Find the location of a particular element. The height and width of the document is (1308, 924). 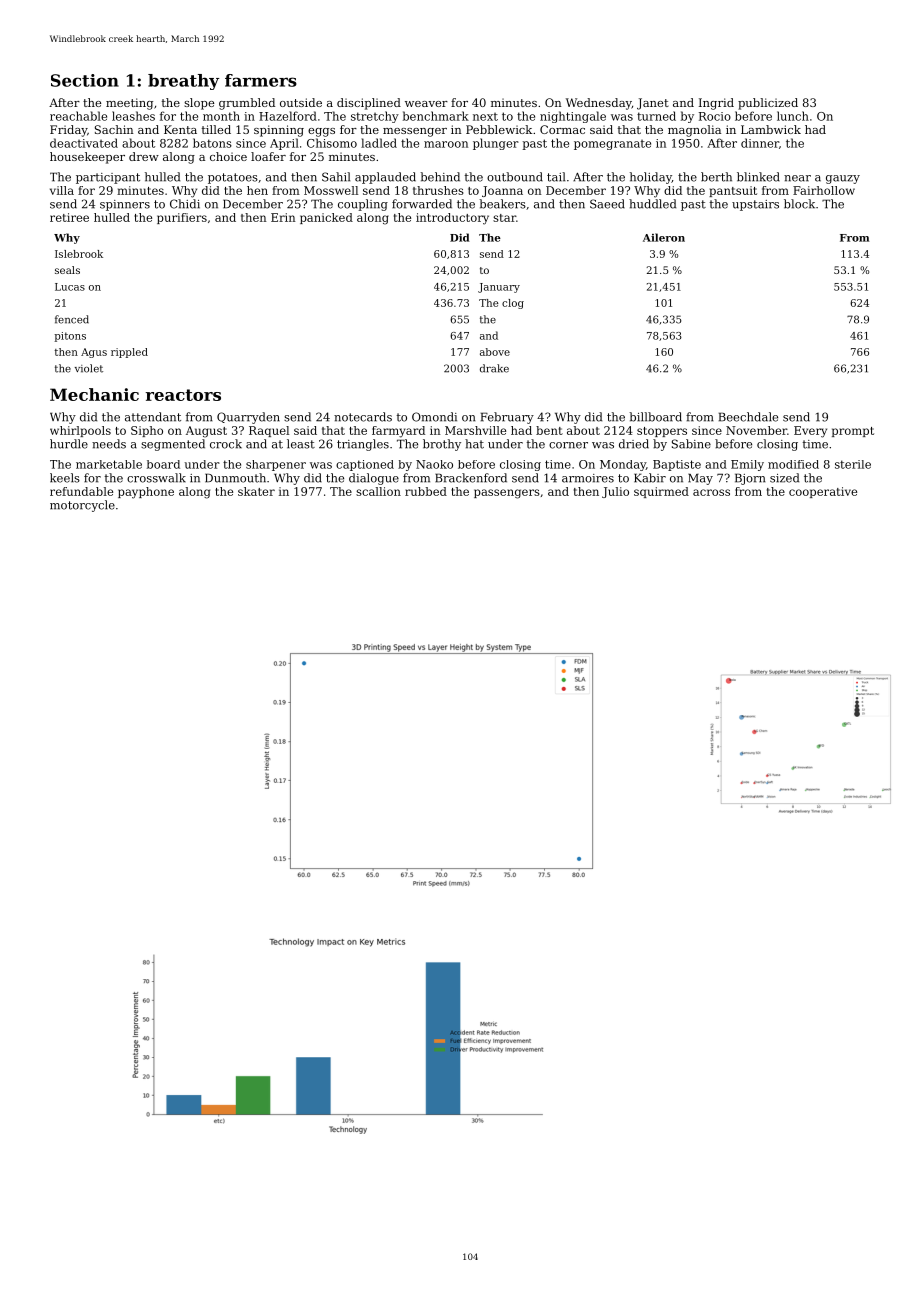

Quarryden is located at coordinates (248, 418).
